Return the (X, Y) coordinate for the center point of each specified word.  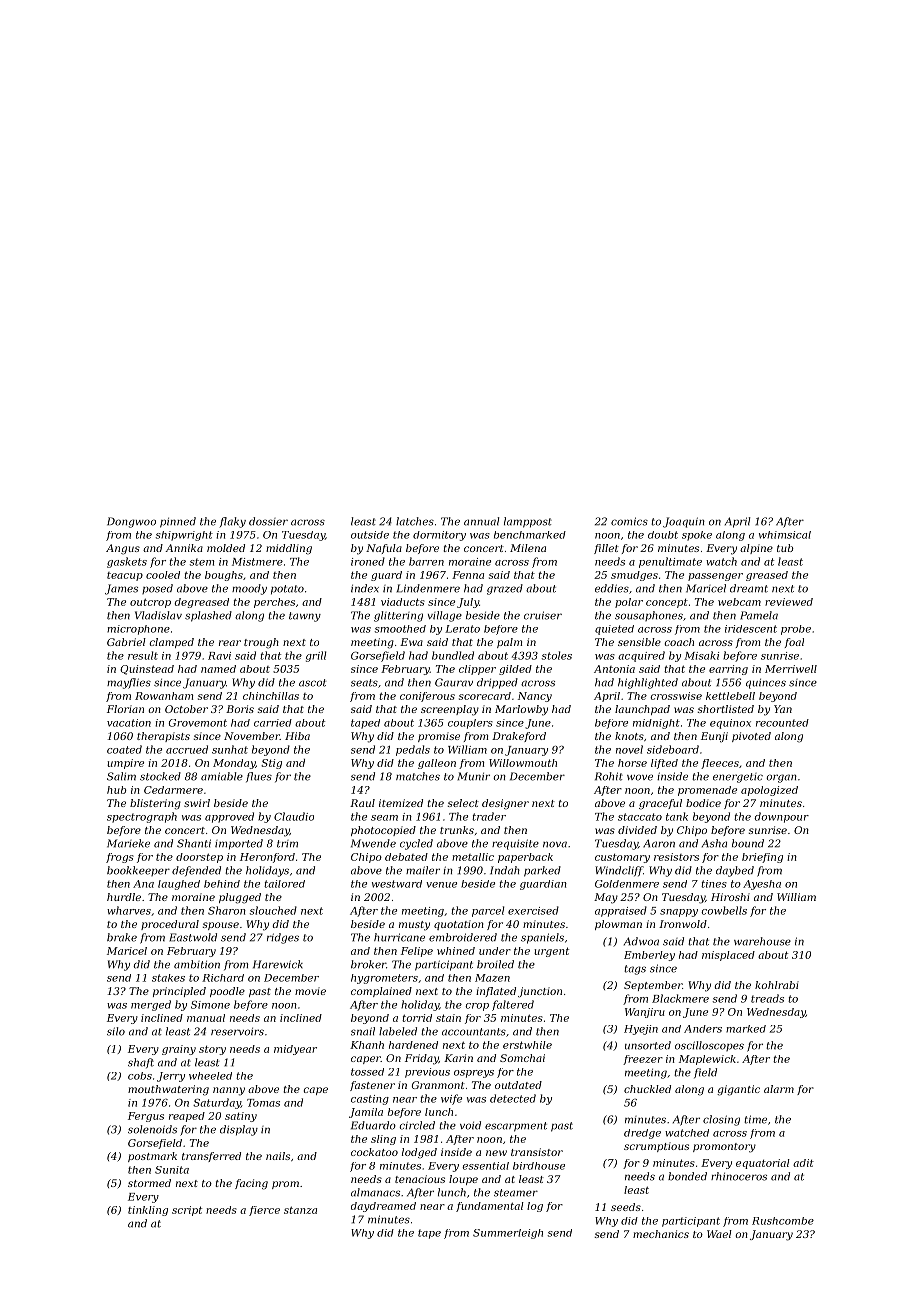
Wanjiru (645, 1013)
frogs (120, 858)
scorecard (485, 696)
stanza (300, 1210)
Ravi (219, 656)
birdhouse (539, 1166)
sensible (639, 642)
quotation (459, 925)
